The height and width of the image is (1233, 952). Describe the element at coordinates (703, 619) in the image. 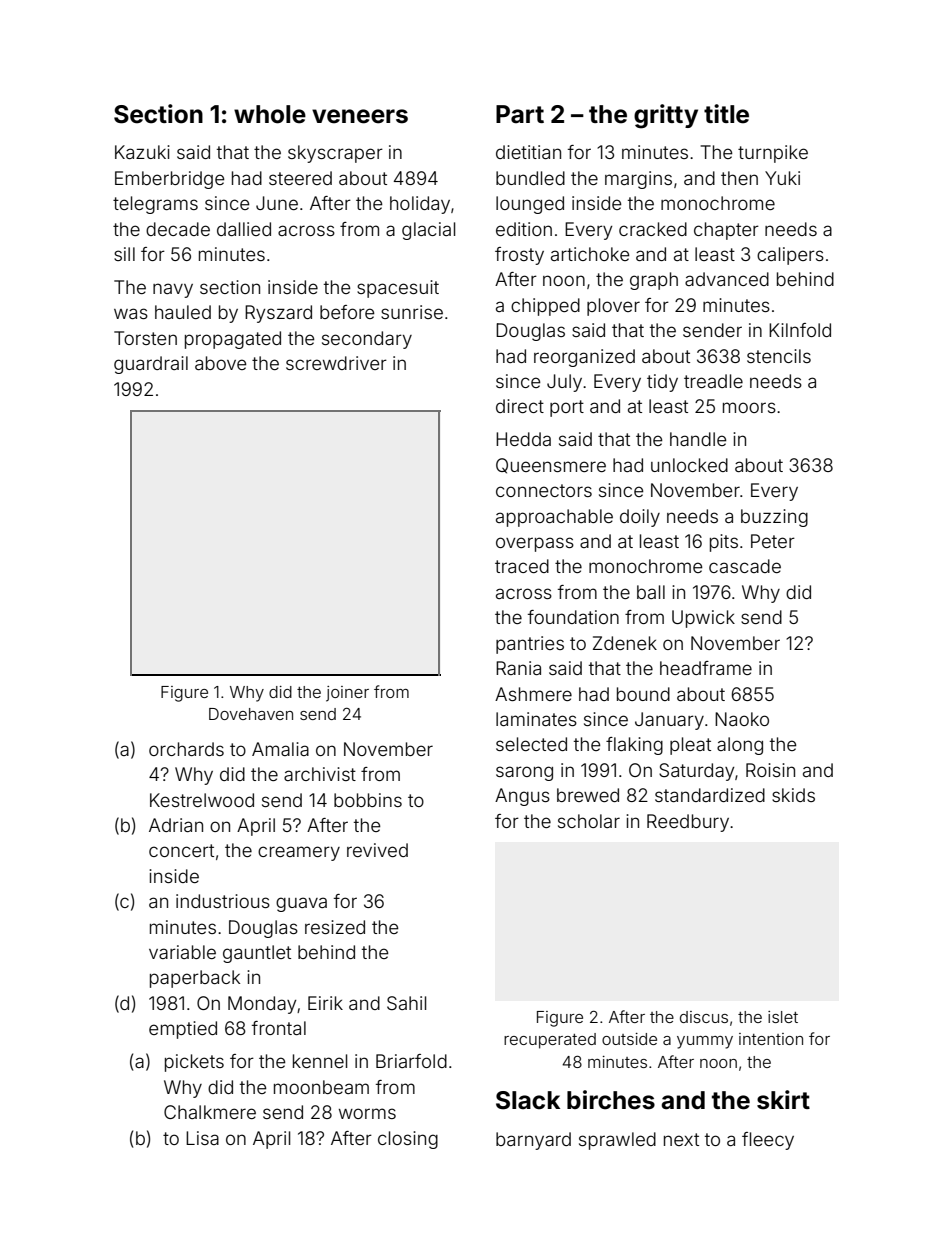

I see `Upwick` at that location.
